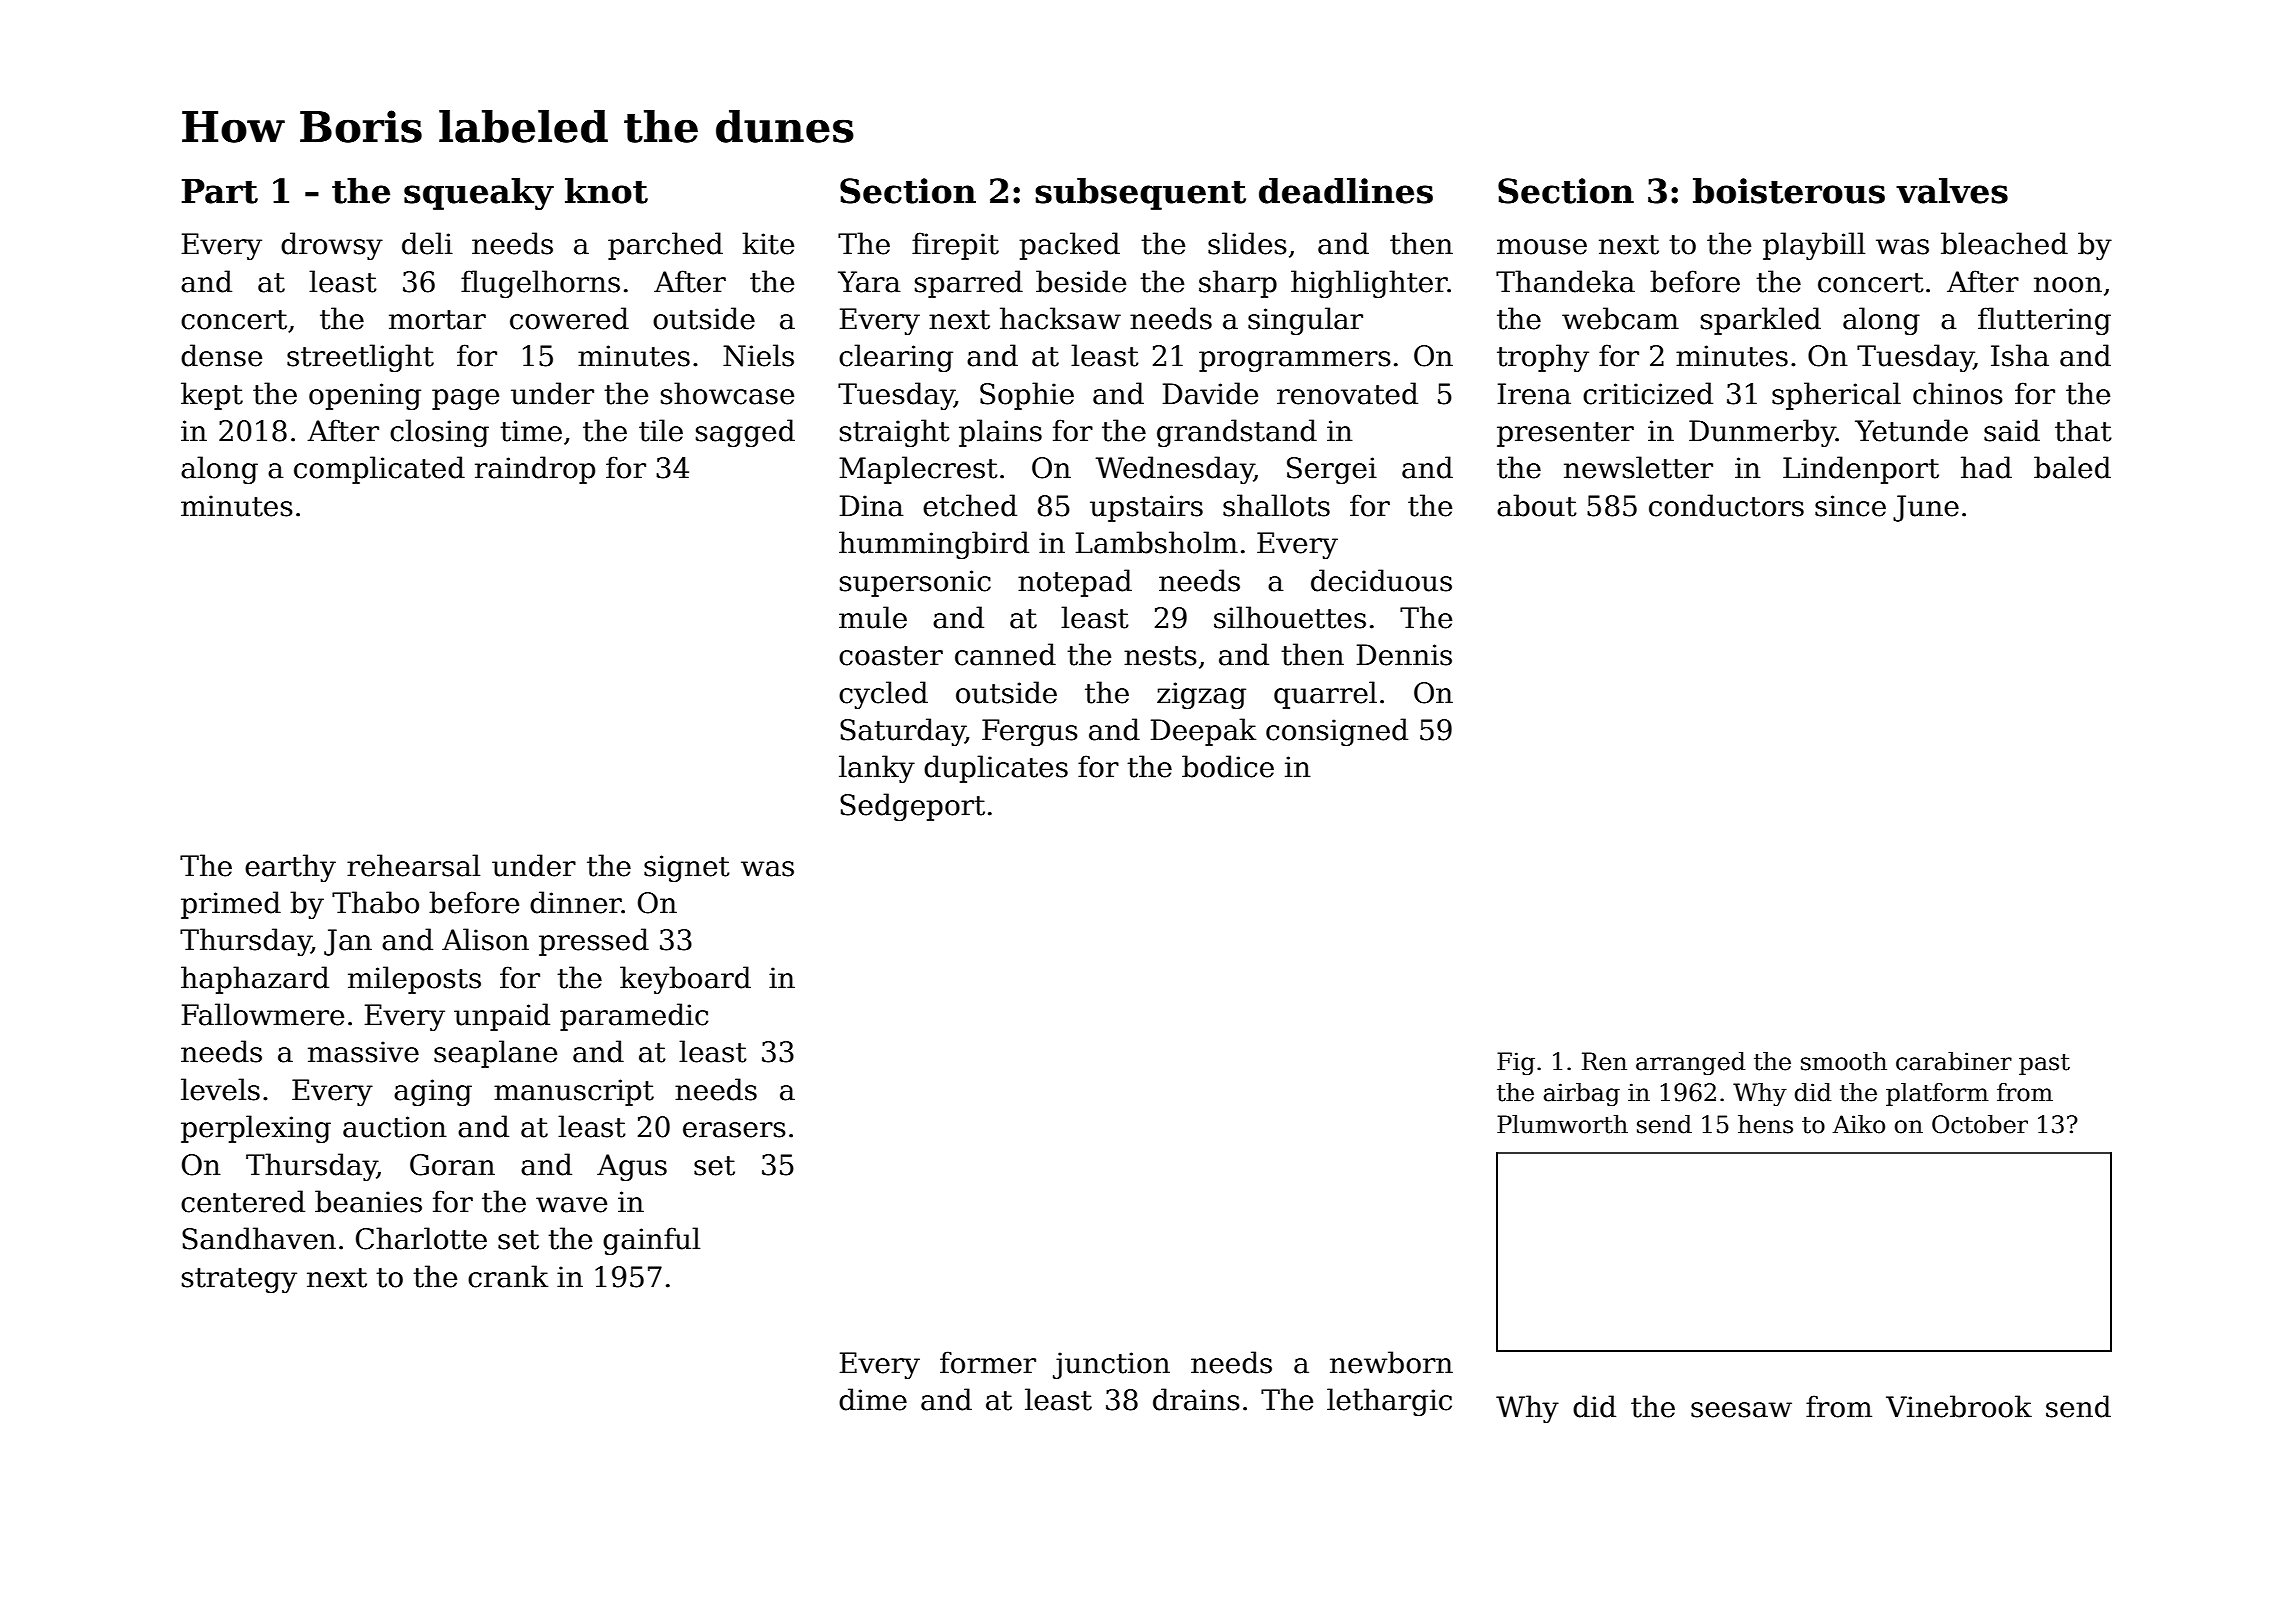 The width and height of the screenshot is (2292, 1620). I want to click on Part, so click(220, 191).
